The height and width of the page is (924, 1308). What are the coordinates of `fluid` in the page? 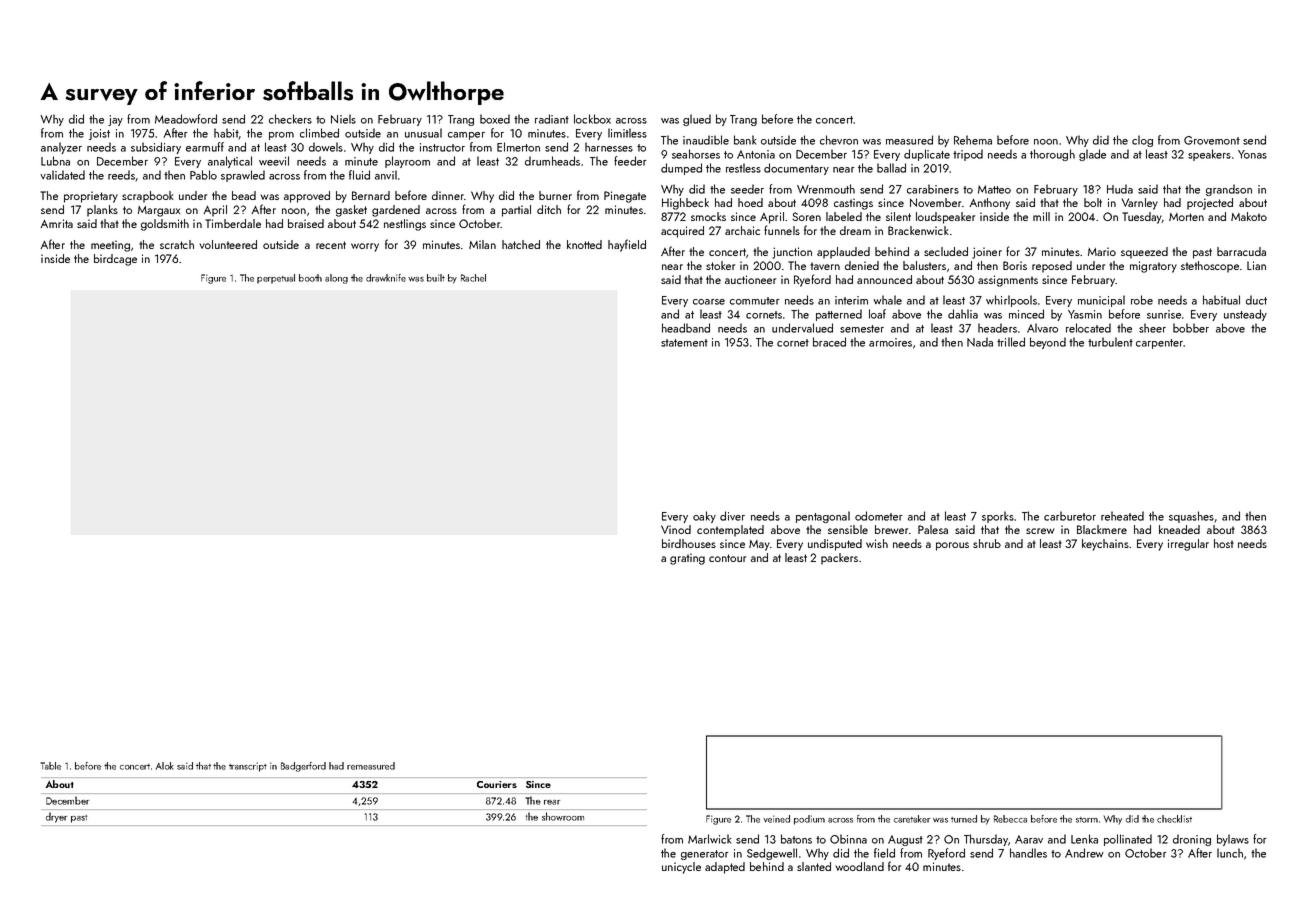 It's located at (359, 175).
